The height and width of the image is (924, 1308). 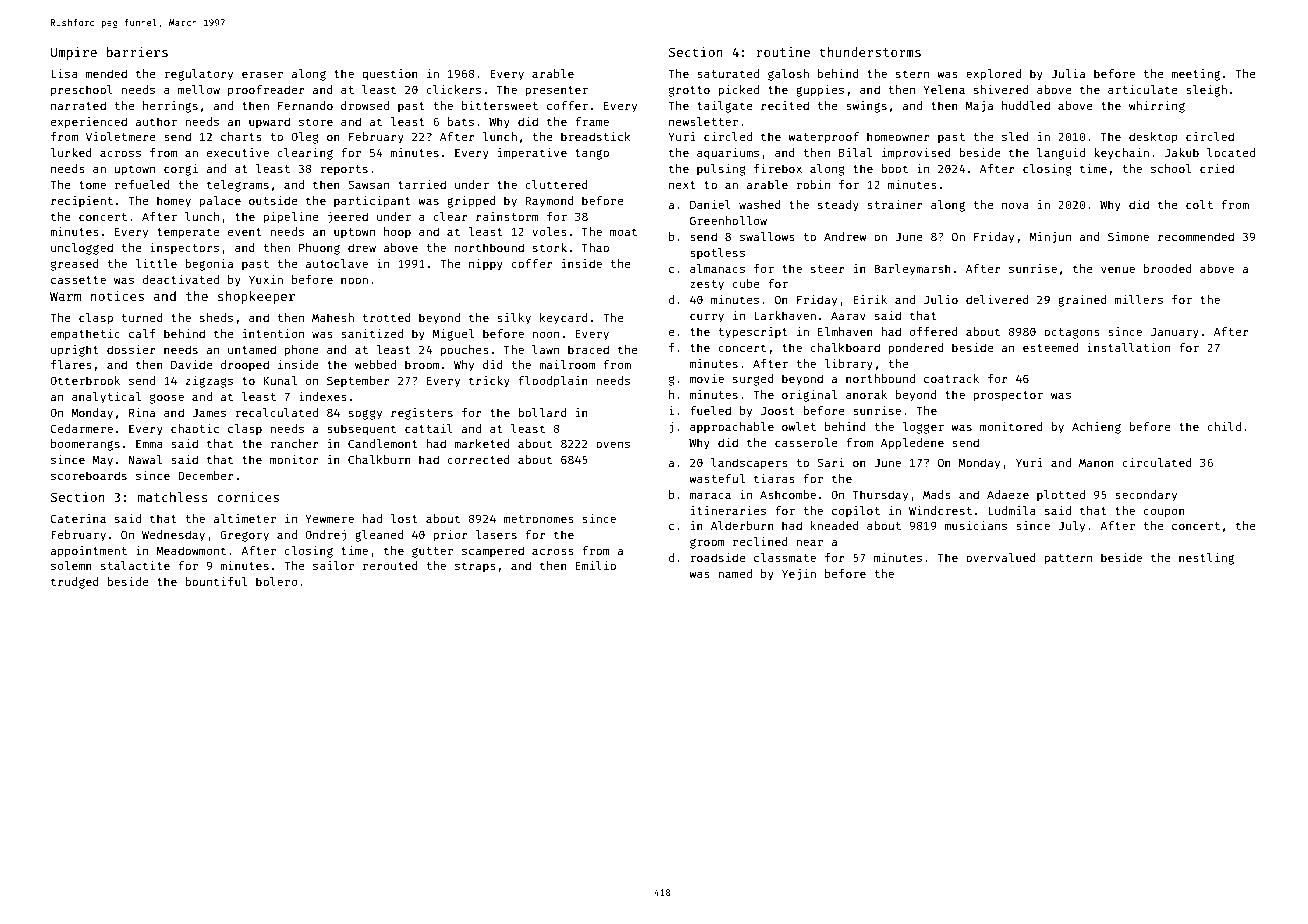 I want to click on library, so click(x=848, y=365).
